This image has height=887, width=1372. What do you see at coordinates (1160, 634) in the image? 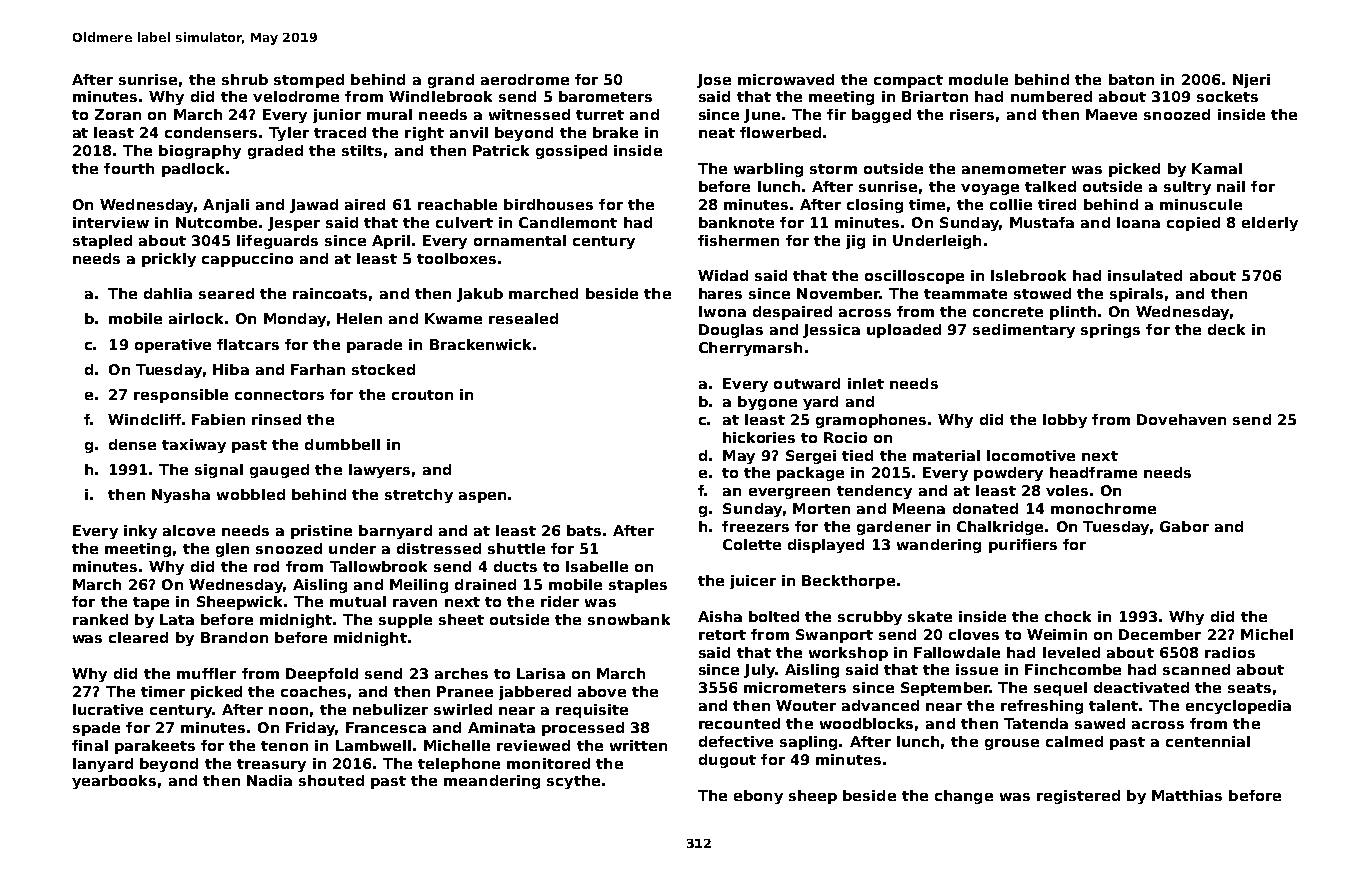
I see `December` at bounding box center [1160, 634].
